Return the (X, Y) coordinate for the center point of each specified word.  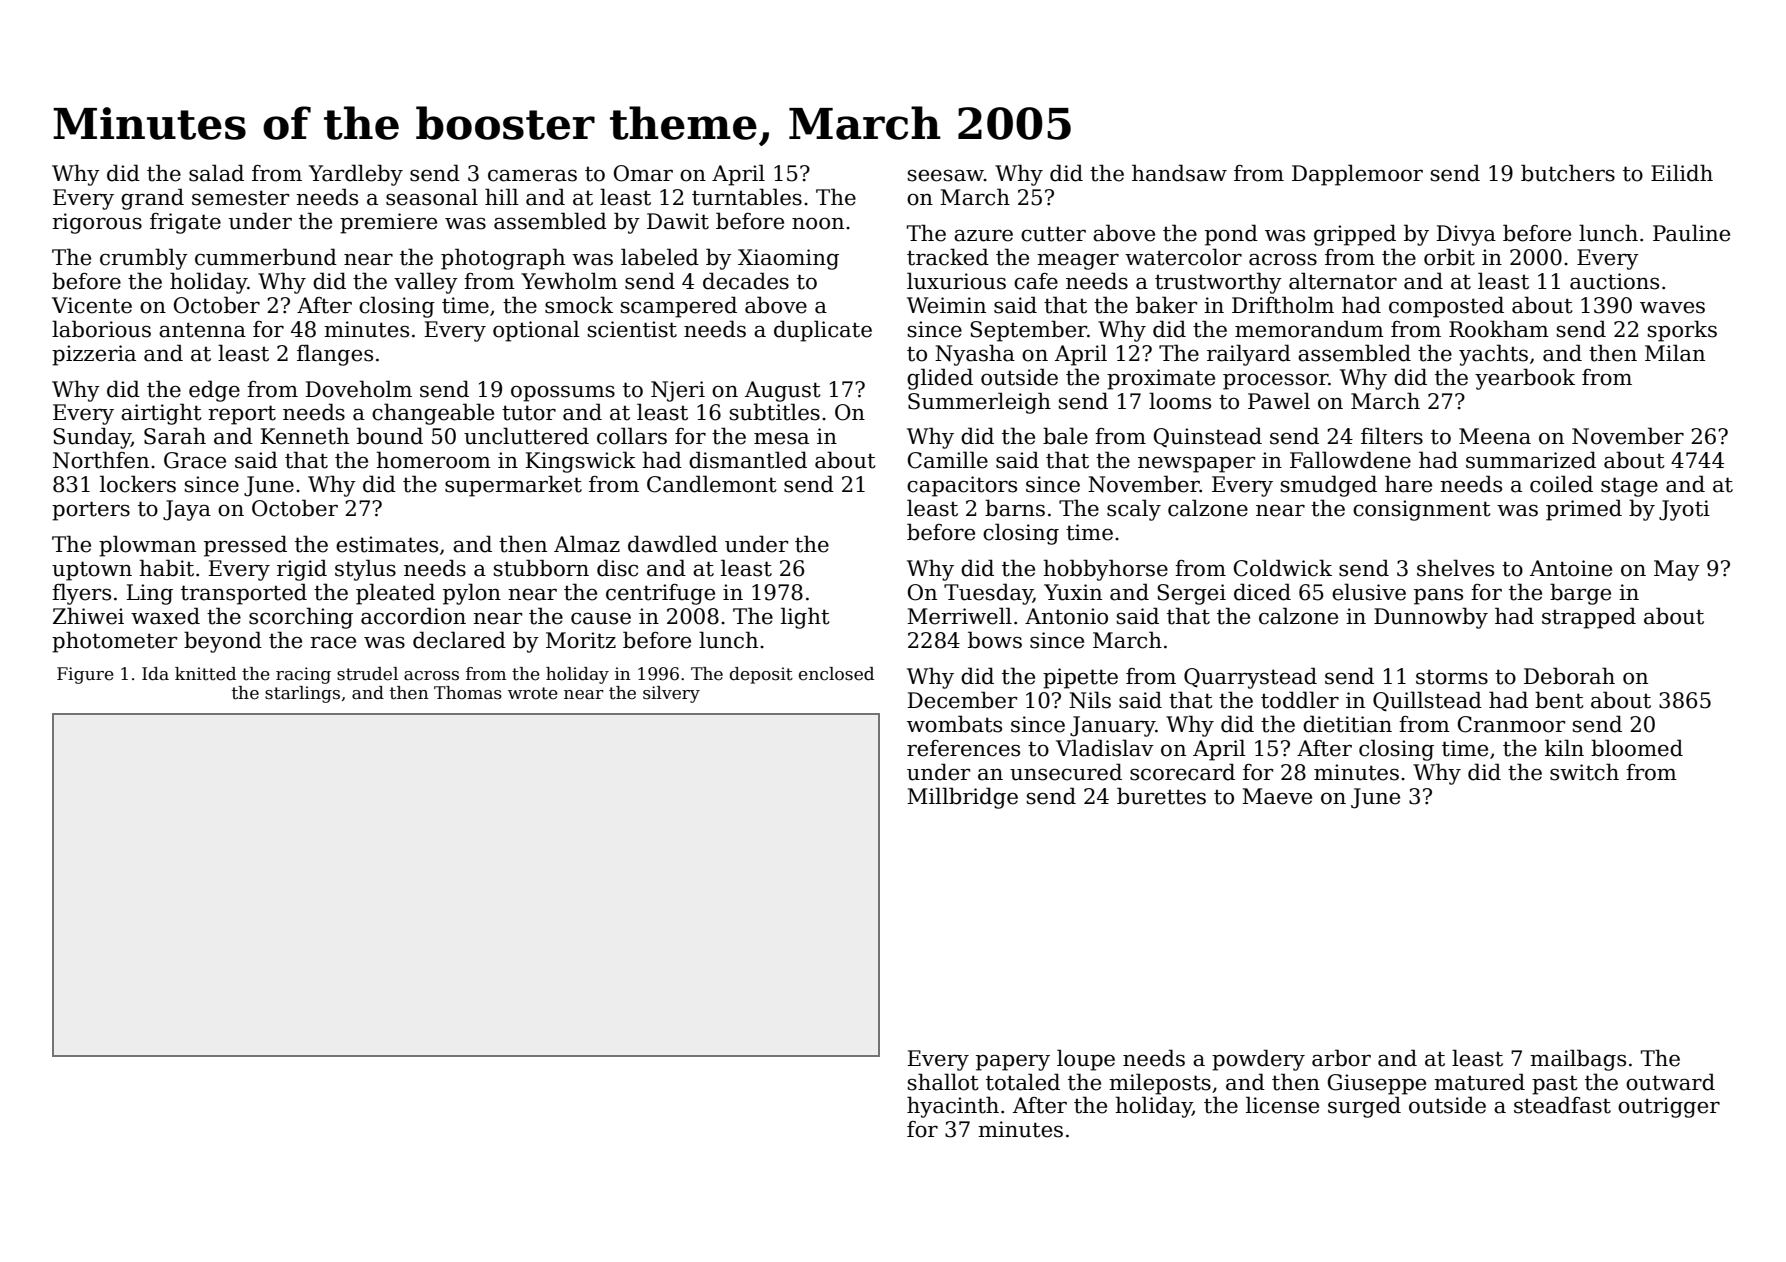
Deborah (1569, 676)
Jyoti (1684, 510)
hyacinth (953, 1107)
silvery (671, 694)
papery (1013, 1062)
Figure (85, 675)
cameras (532, 175)
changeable (433, 414)
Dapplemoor (1357, 175)
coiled (1561, 484)
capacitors (962, 486)
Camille (948, 460)
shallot (943, 1082)
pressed (245, 546)
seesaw (946, 175)
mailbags (1578, 1060)
